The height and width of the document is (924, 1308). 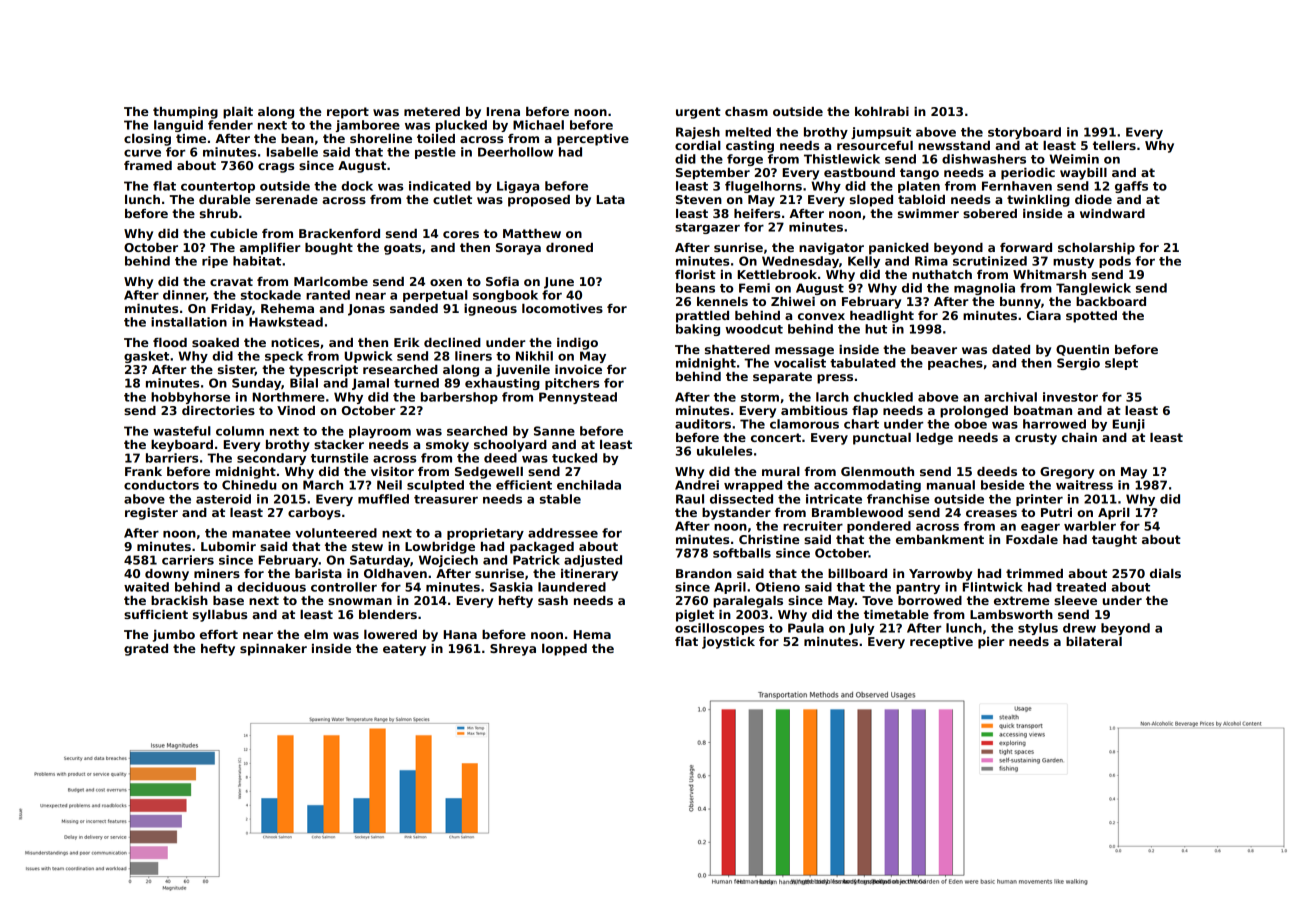 What do you see at coordinates (276, 168) in the document?
I see `crags` at bounding box center [276, 168].
